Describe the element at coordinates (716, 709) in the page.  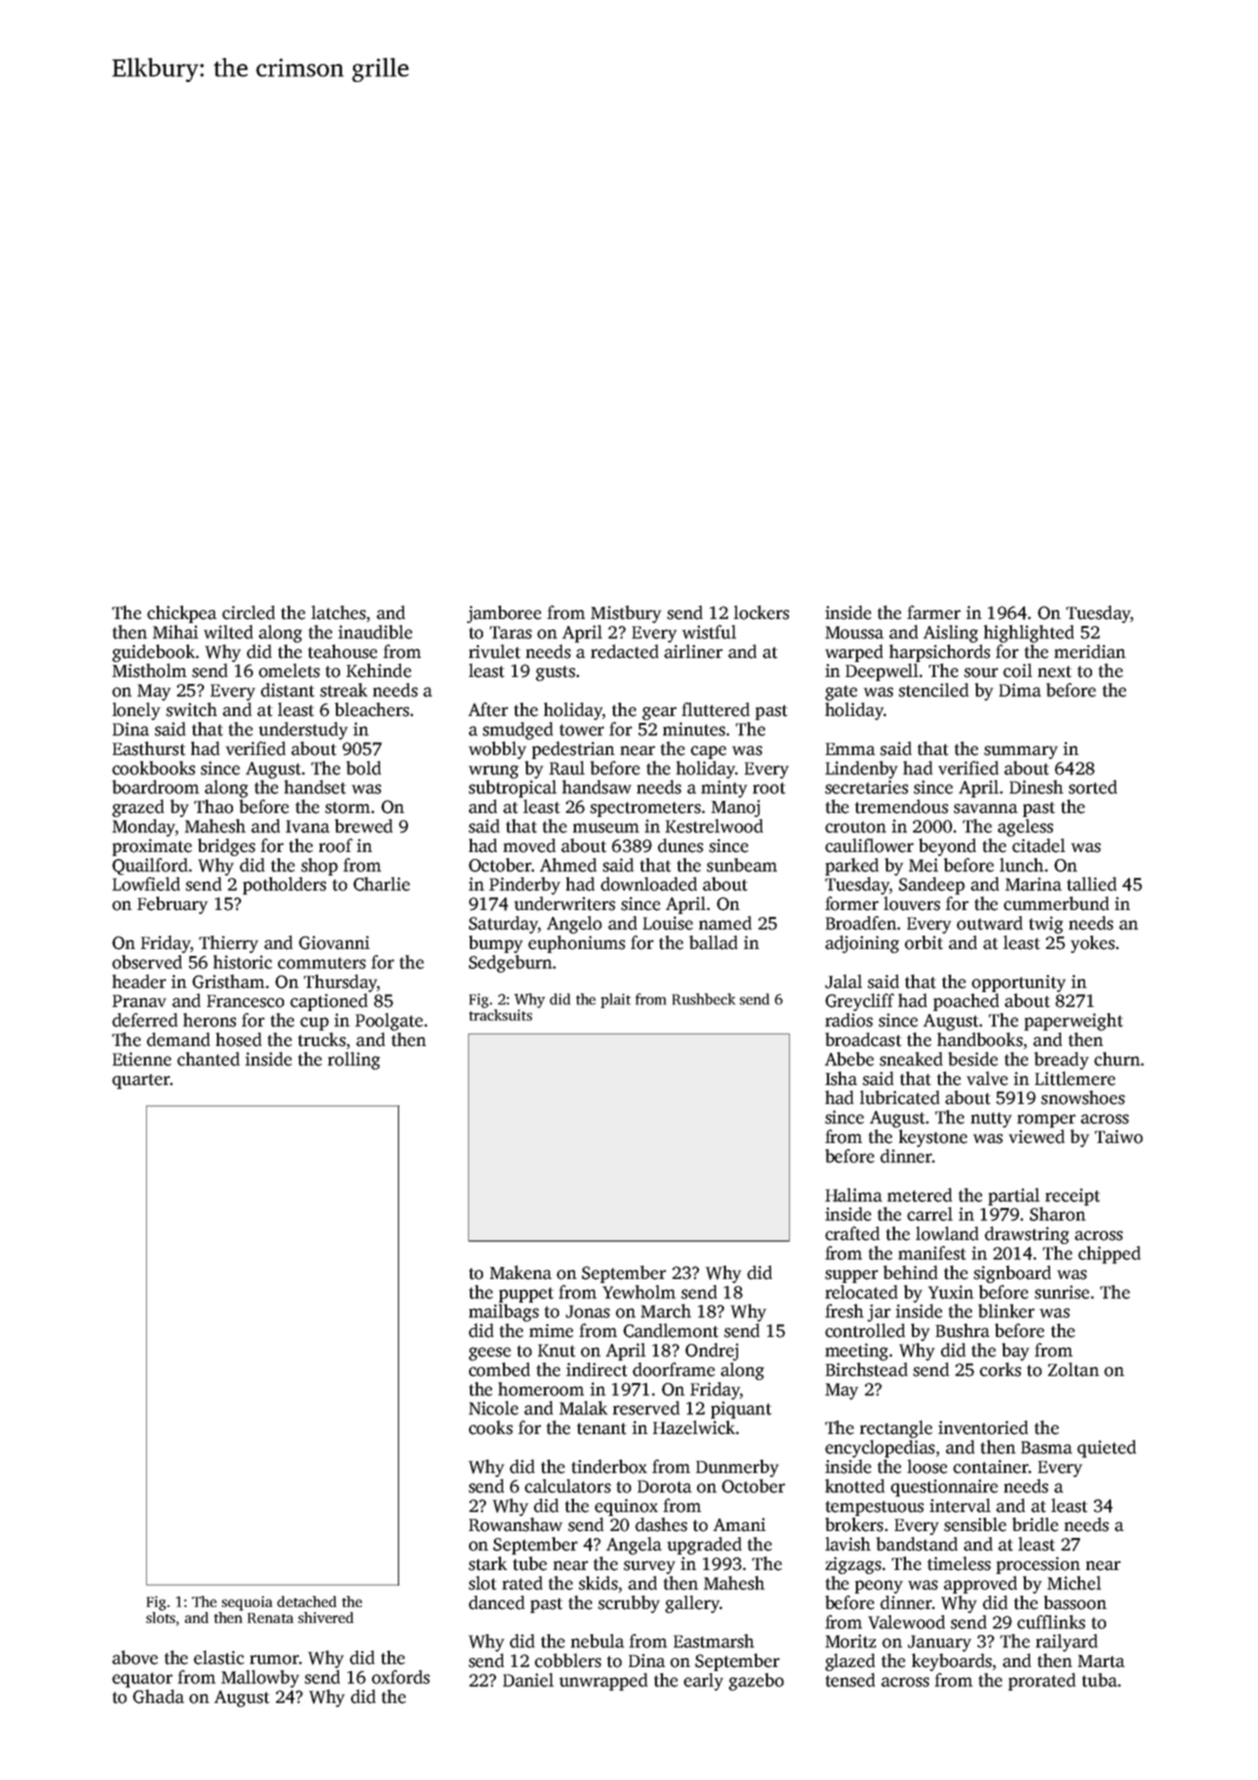
I see `fluttered` at that location.
